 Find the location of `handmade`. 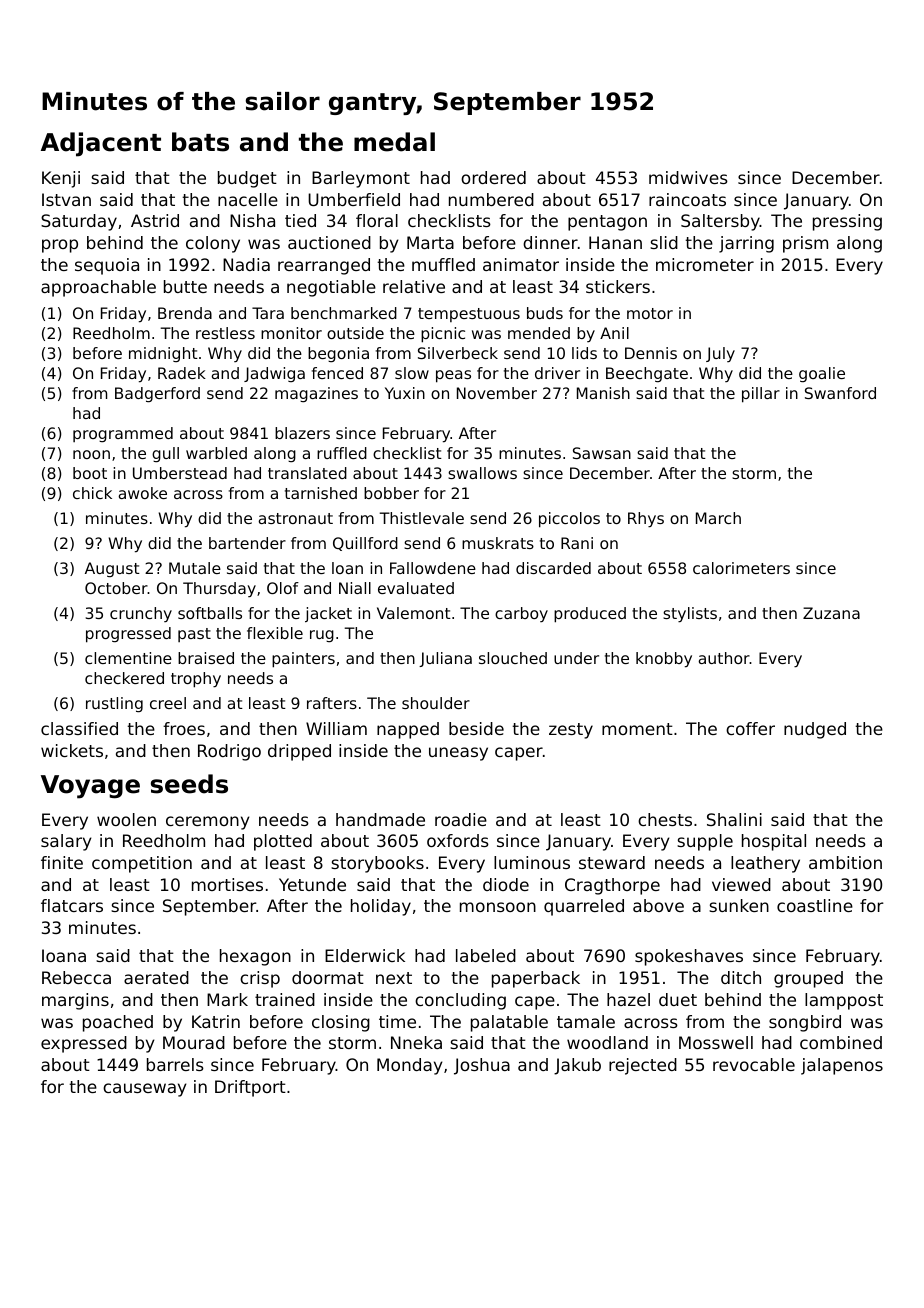

handmade is located at coordinates (380, 819).
